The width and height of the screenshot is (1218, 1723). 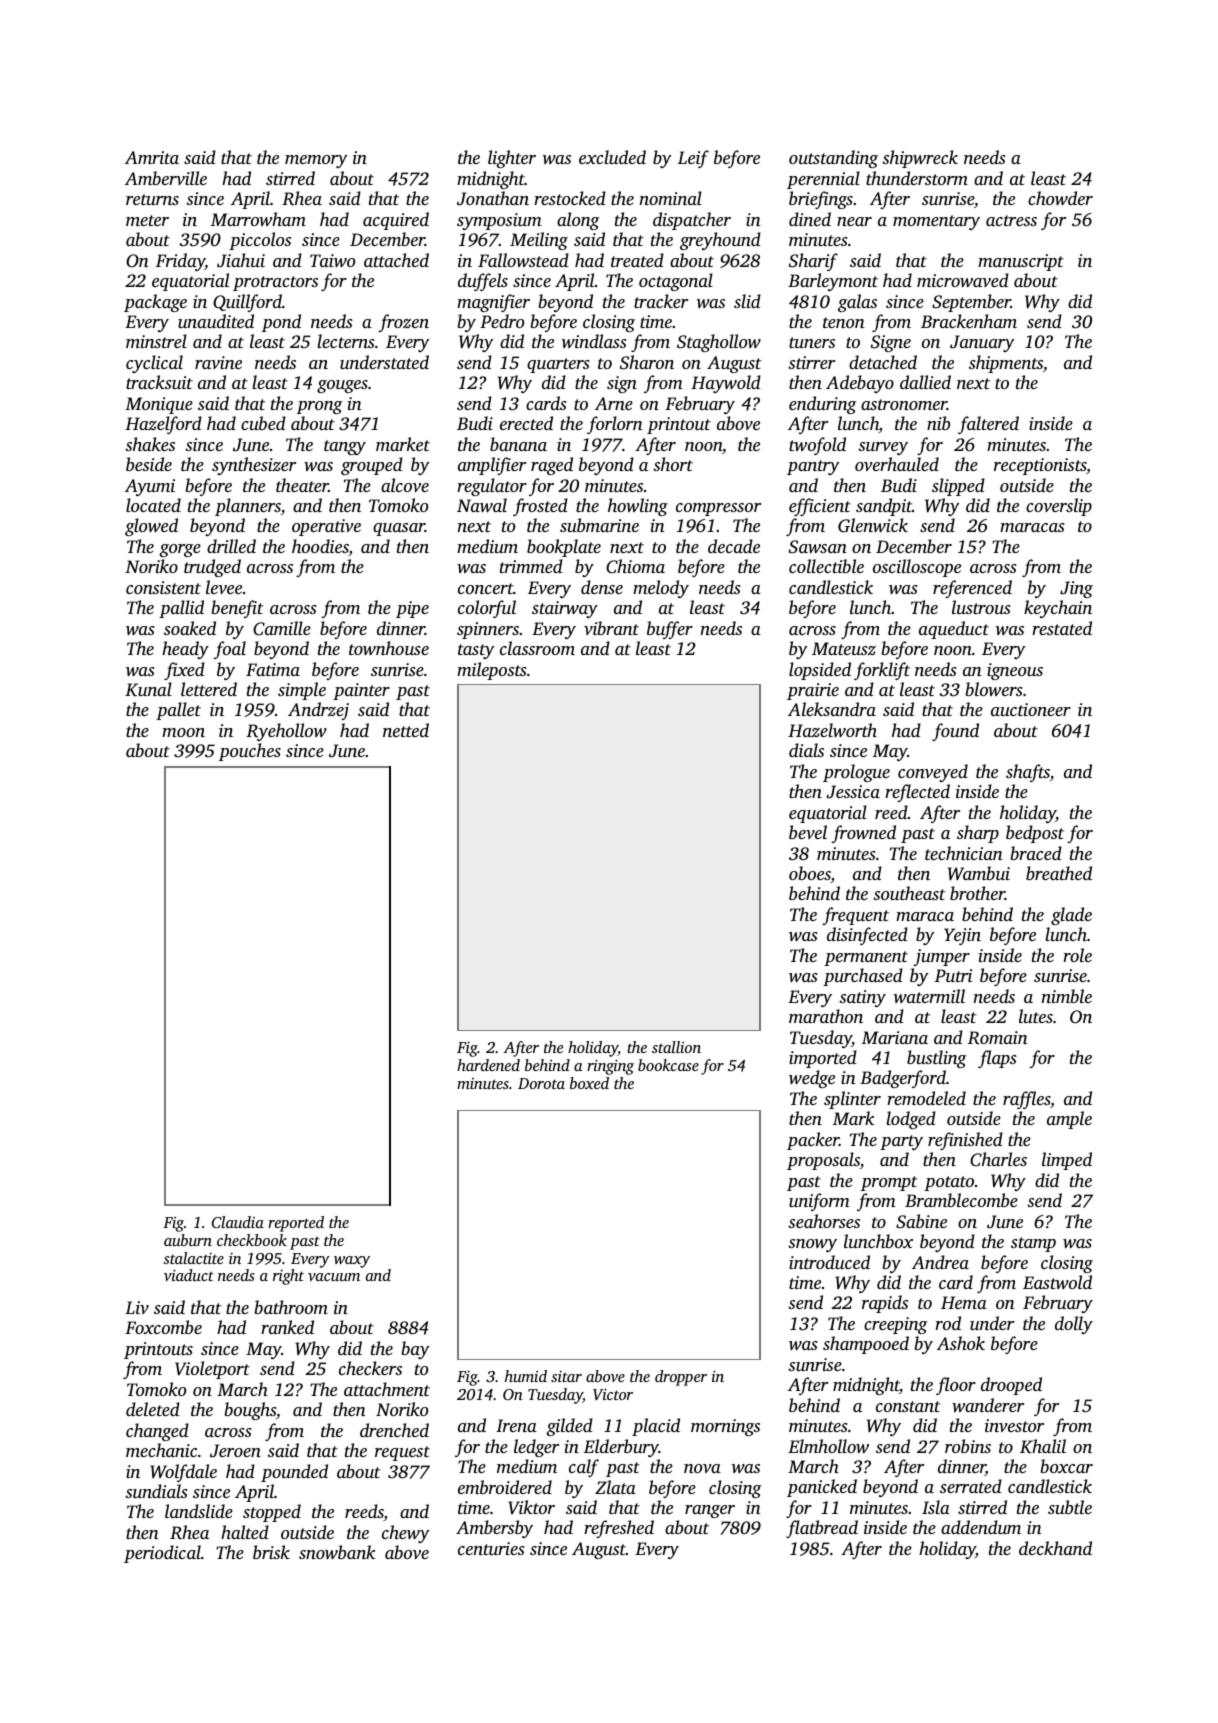 What do you see at coordinates (810, 874) in the screenshot?
I see `oboes` at bounding box center [810, 874].
